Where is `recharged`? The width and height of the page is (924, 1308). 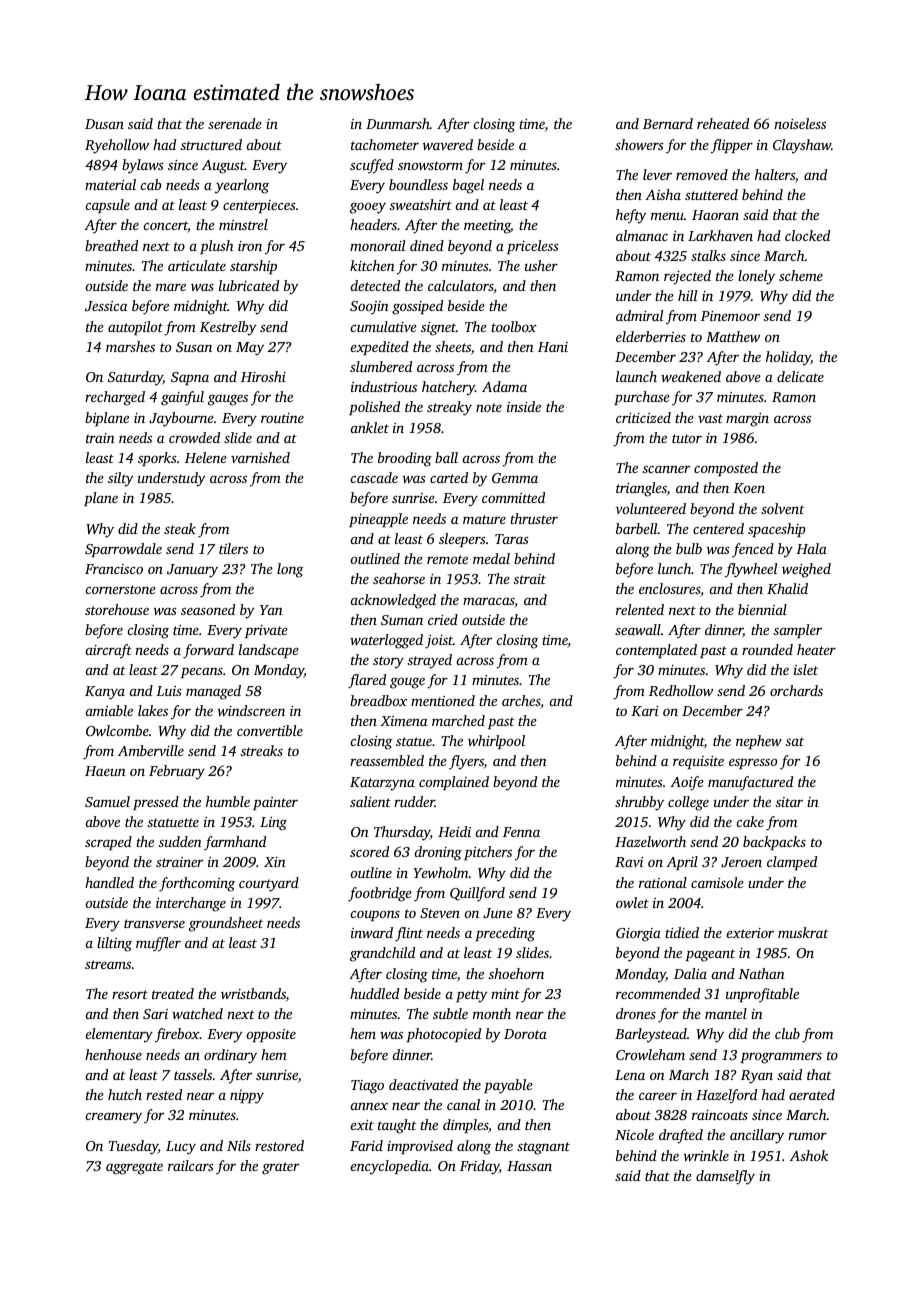 recharged is located at coordinates (115, 398).
